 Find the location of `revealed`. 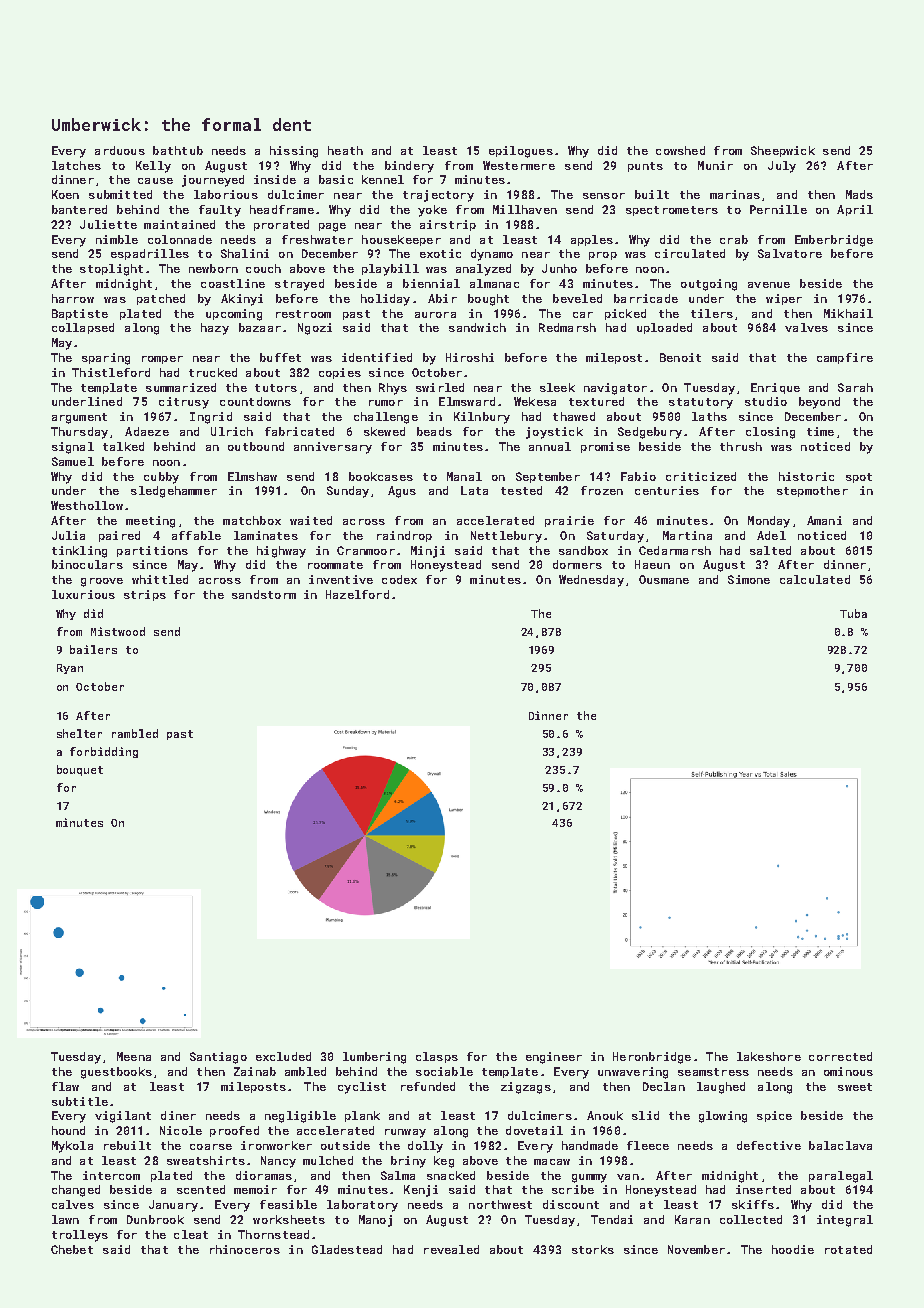

revealed is located at coordinates (451, 1249).
